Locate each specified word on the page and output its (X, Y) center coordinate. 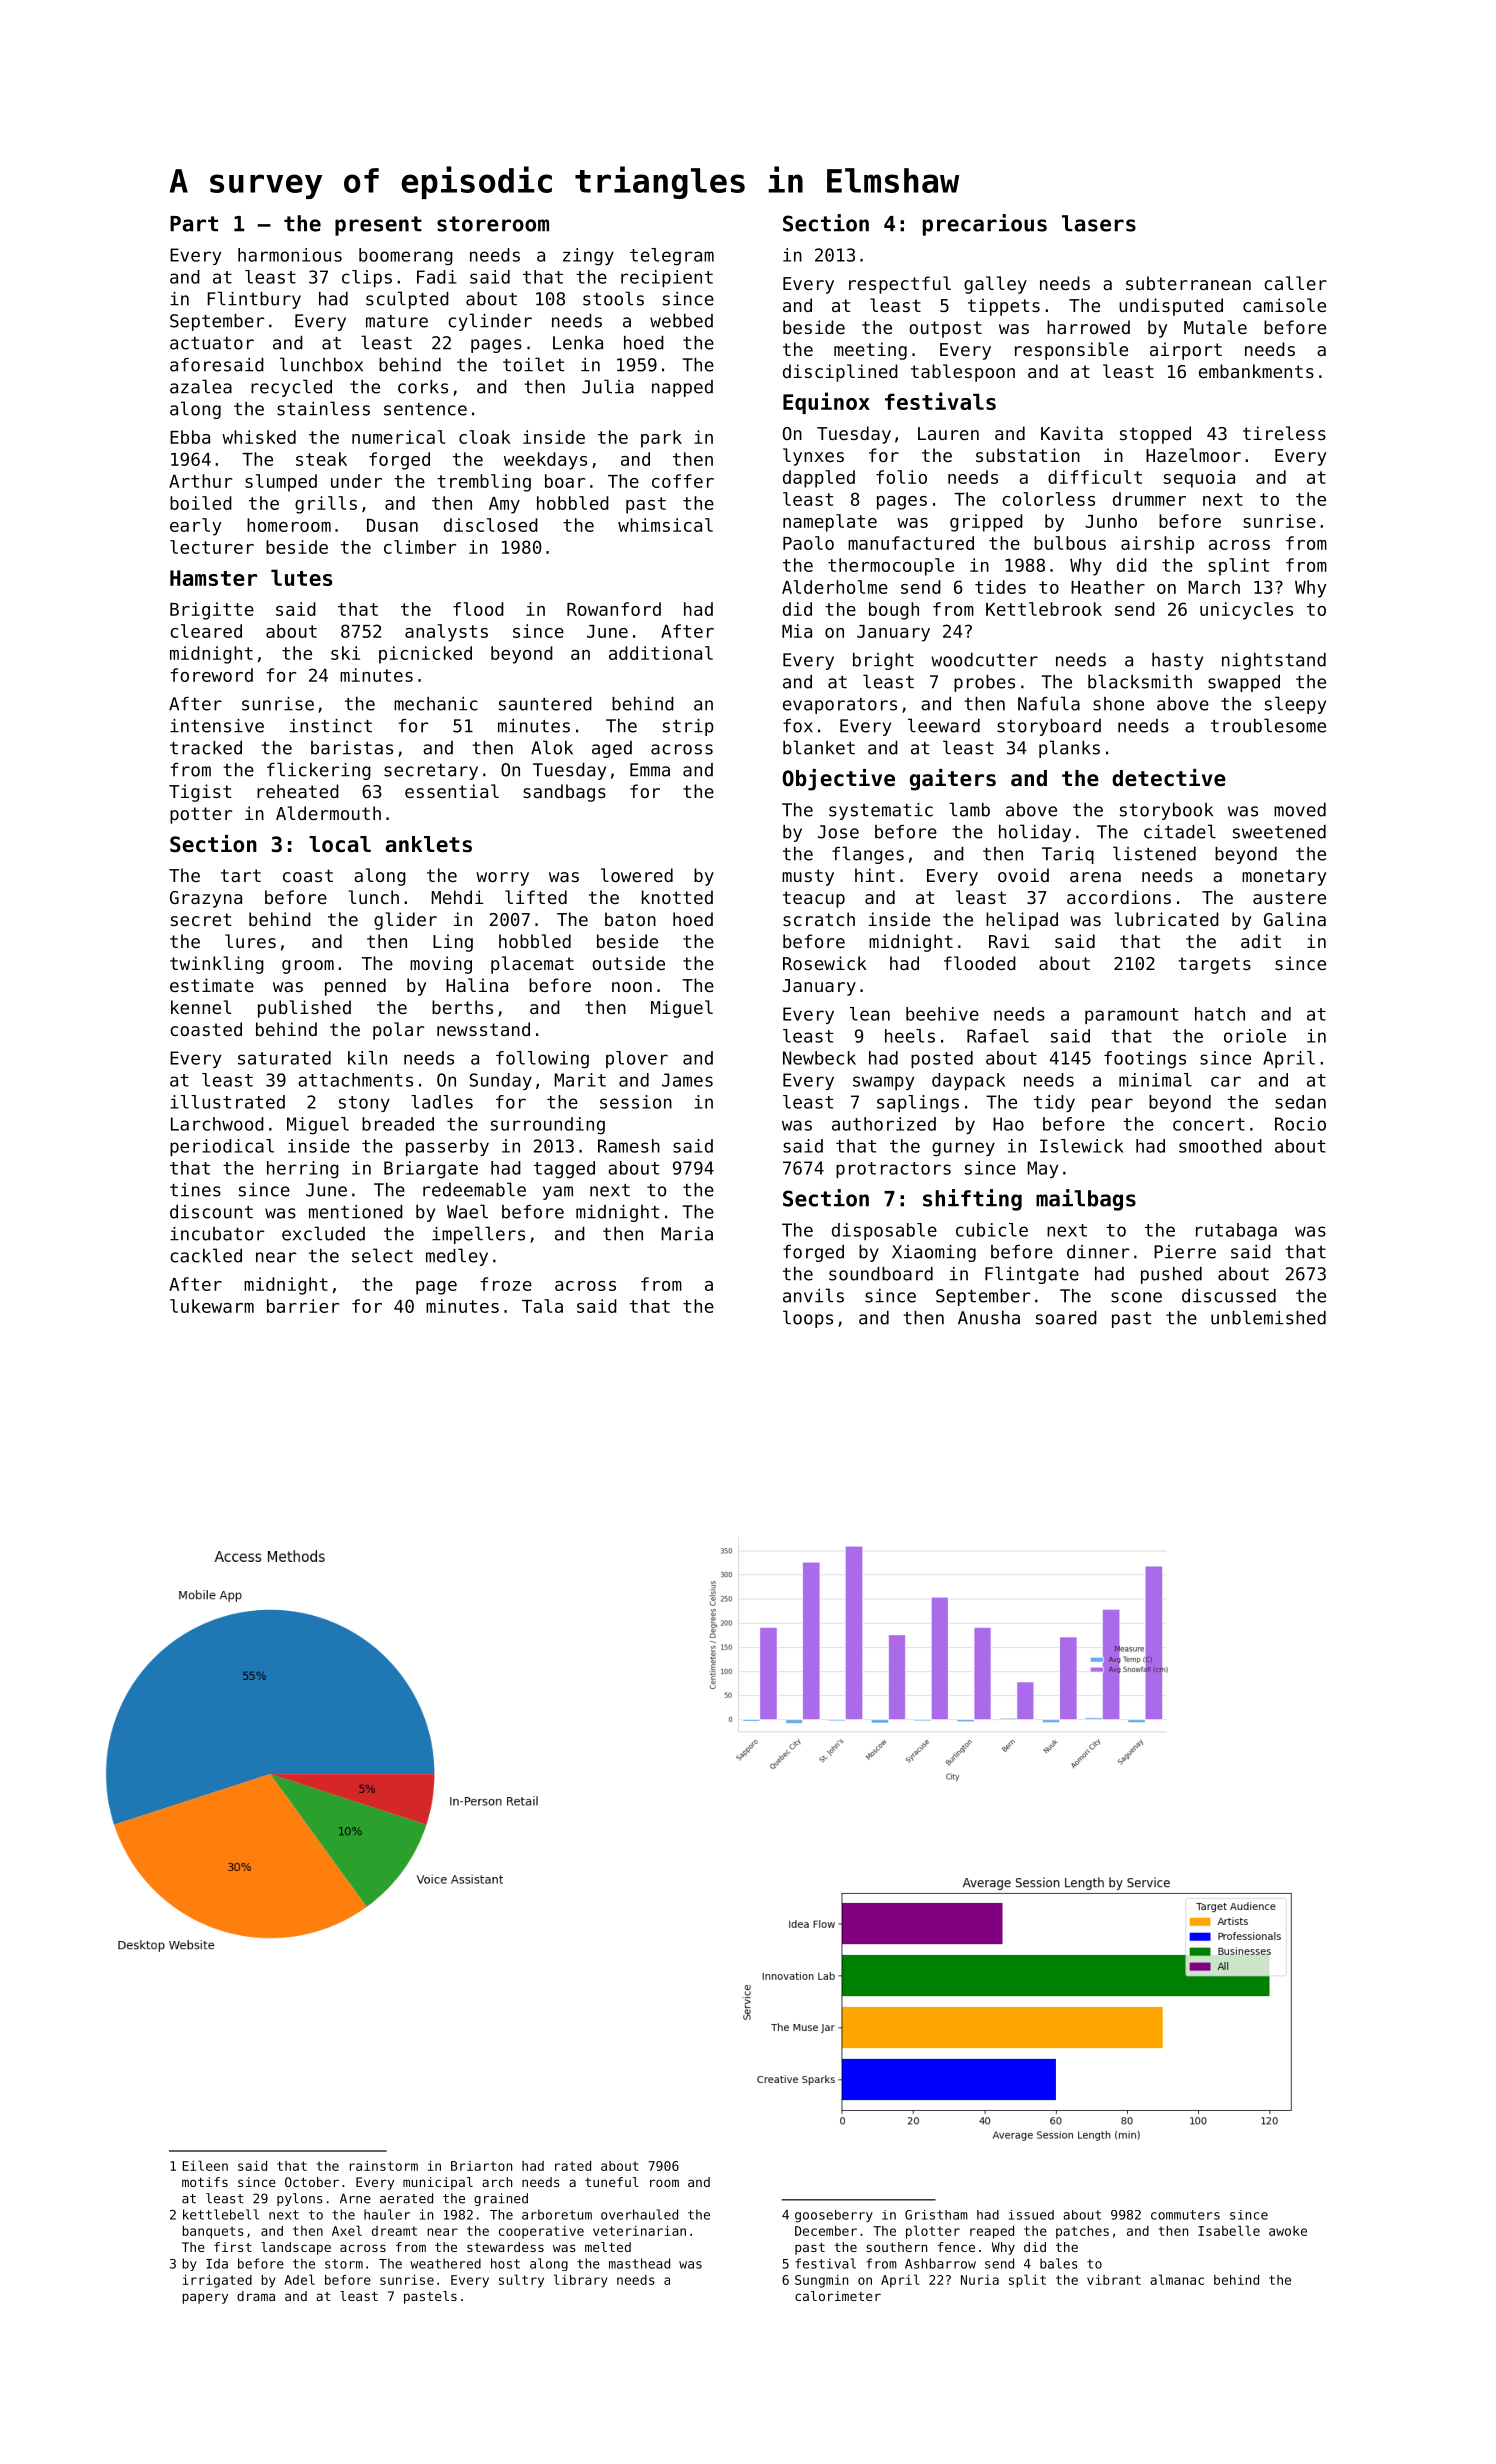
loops (808, 1319)
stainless (323, 408)
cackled (206, 1255)
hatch (1220, 1014)
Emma (650, 770)
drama (256, 2296)
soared (1066, 1318)
